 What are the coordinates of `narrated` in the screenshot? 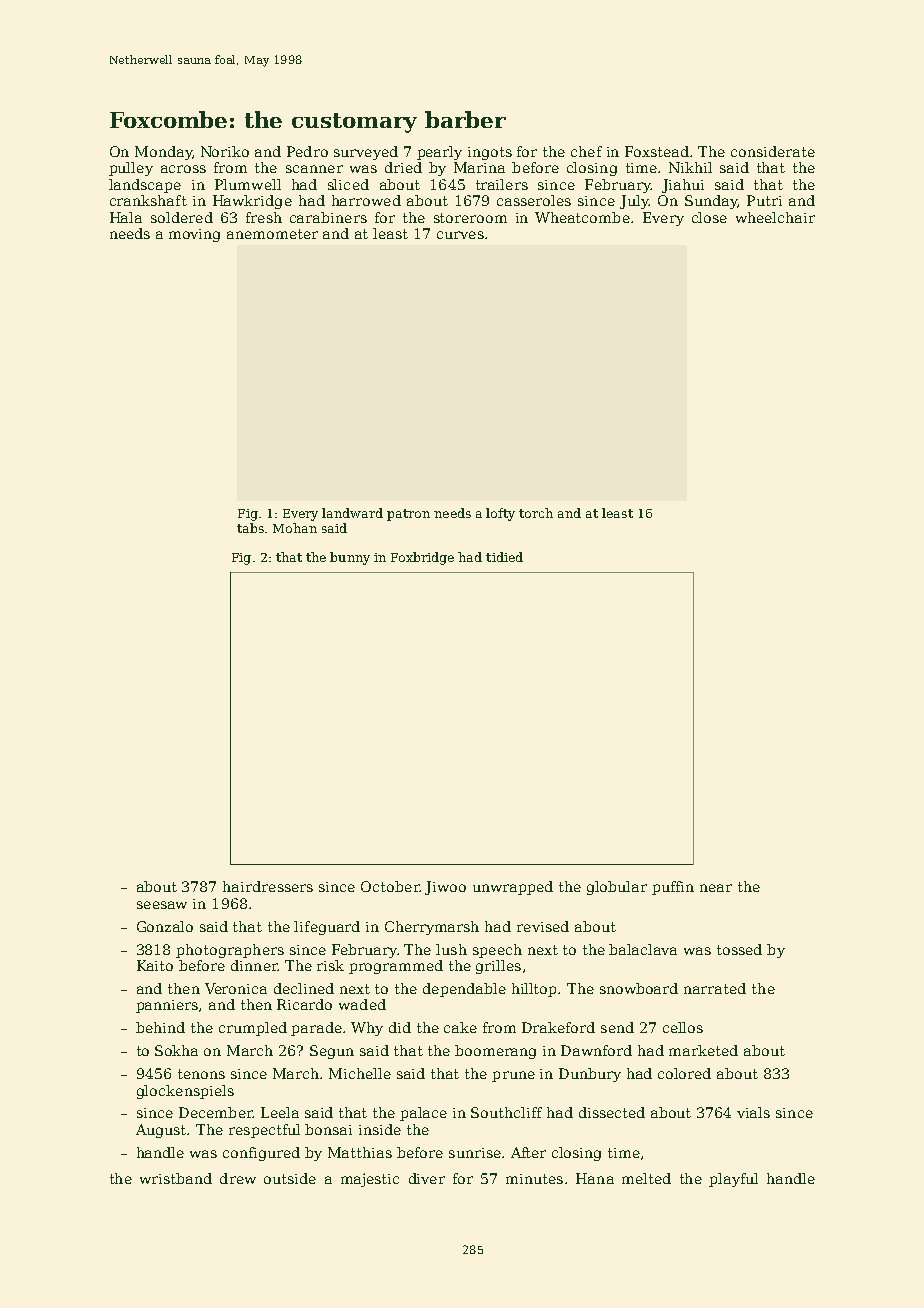 It's located at (715, 988).
